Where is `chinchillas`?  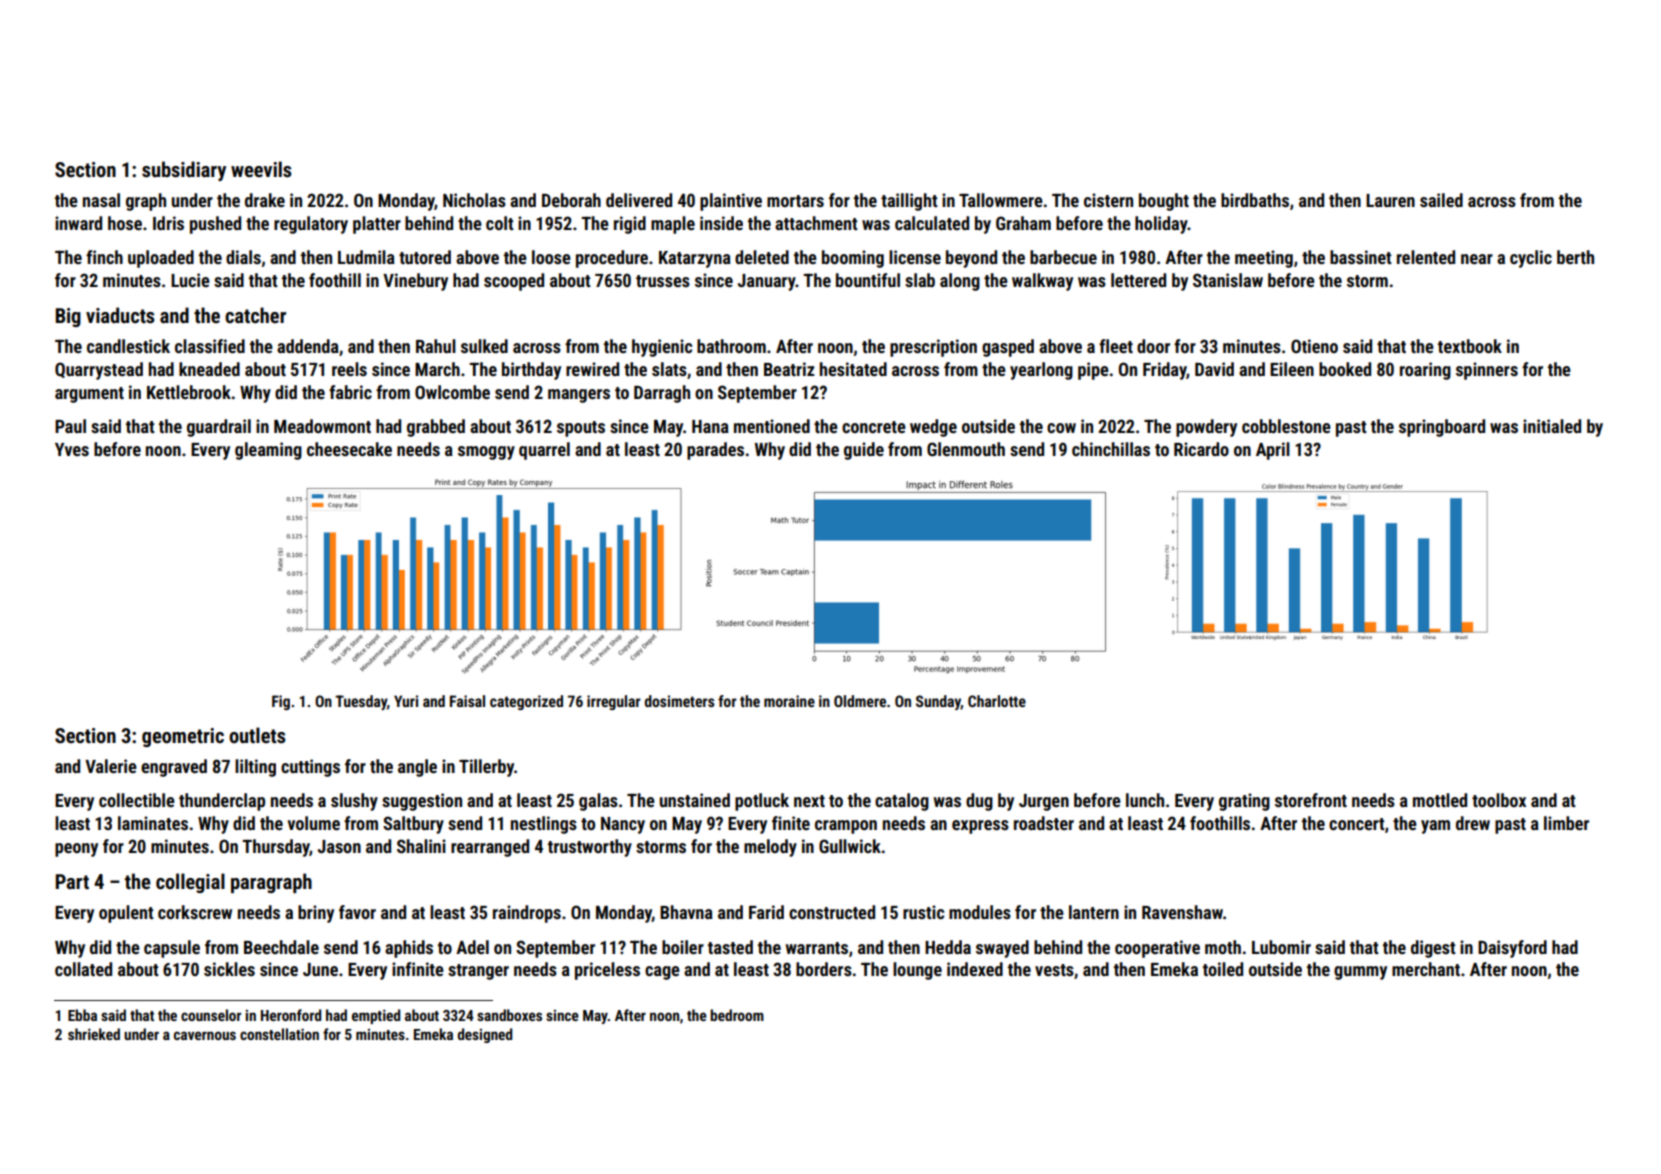 chinchillas is located at coordinates (1111, 449).
